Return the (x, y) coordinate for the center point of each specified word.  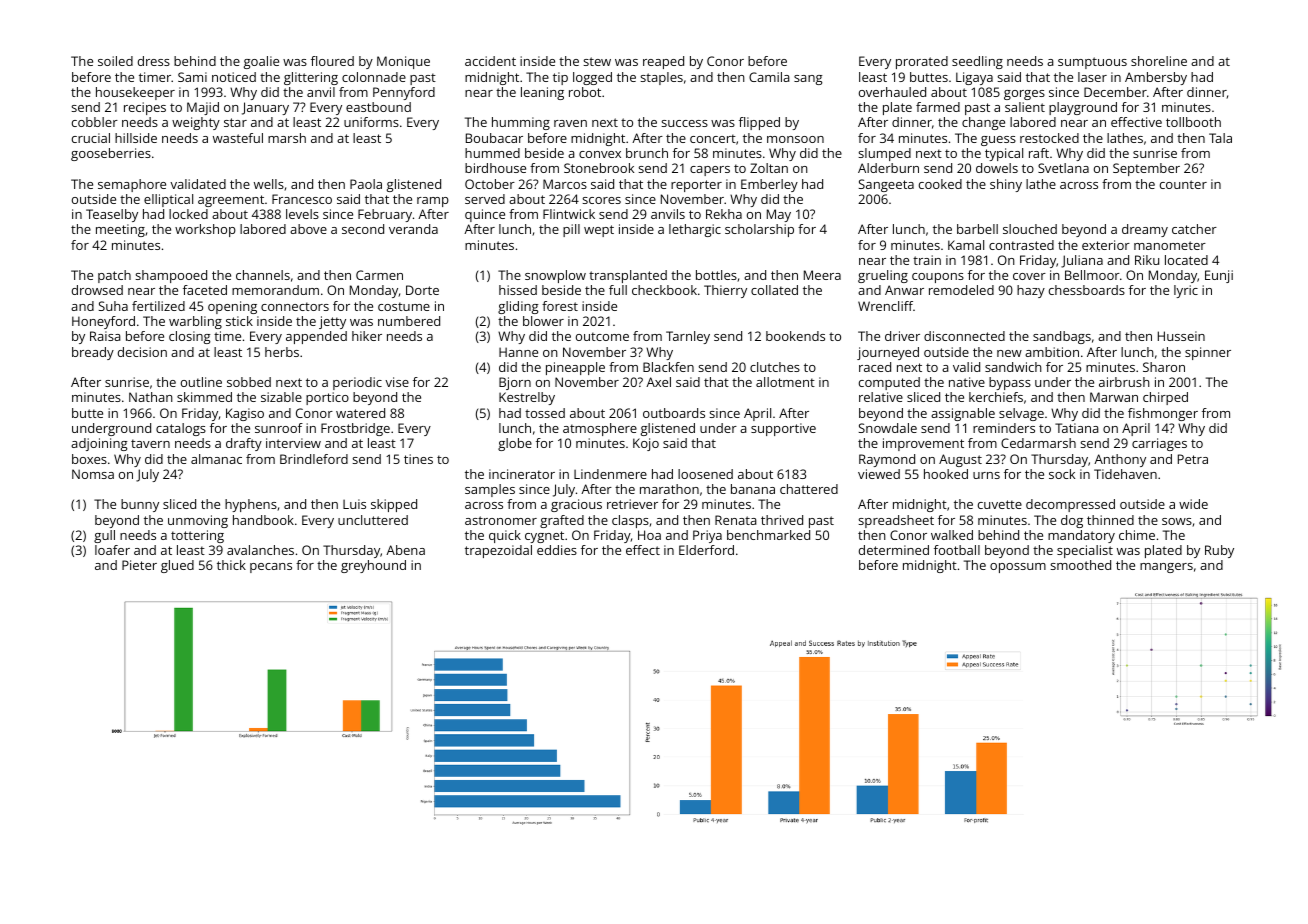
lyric (1186, 291)
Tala (1220, 138)
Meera (822, 275)
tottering (197, 536)
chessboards (1087, 290)
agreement (231, 201)
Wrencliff (885, 306)
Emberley (769, 185)
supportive (783, 429)
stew (597, 61)
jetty (332, 322)
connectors (295, 306)
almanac (216, 459)
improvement (923, 444)
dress (154, 61)
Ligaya (974, 78)
